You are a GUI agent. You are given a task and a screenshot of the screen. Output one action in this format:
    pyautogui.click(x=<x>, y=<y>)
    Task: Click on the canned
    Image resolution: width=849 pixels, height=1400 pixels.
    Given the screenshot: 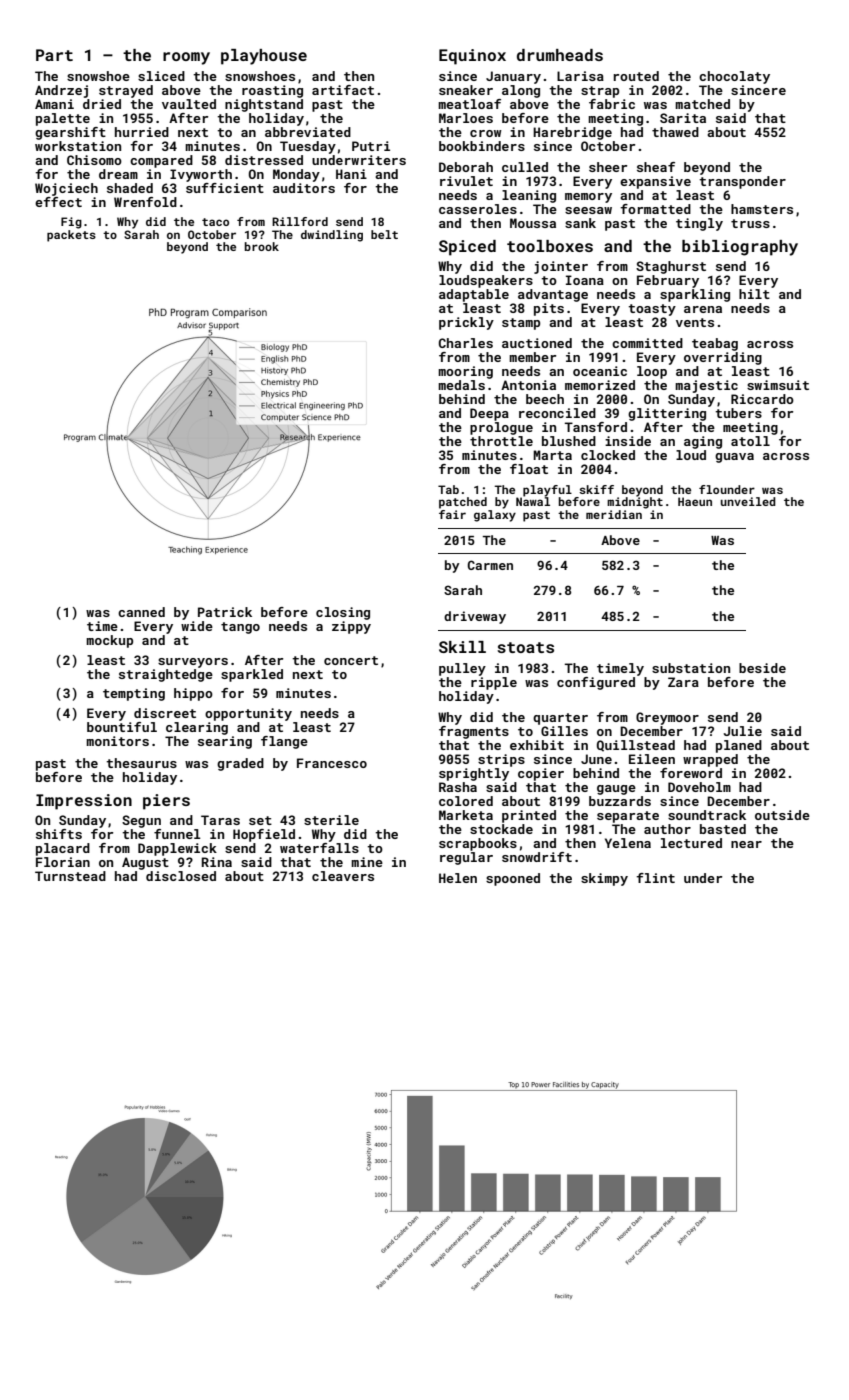 What is the action you would take?
    pyautogui.click(x=141, y=612)
